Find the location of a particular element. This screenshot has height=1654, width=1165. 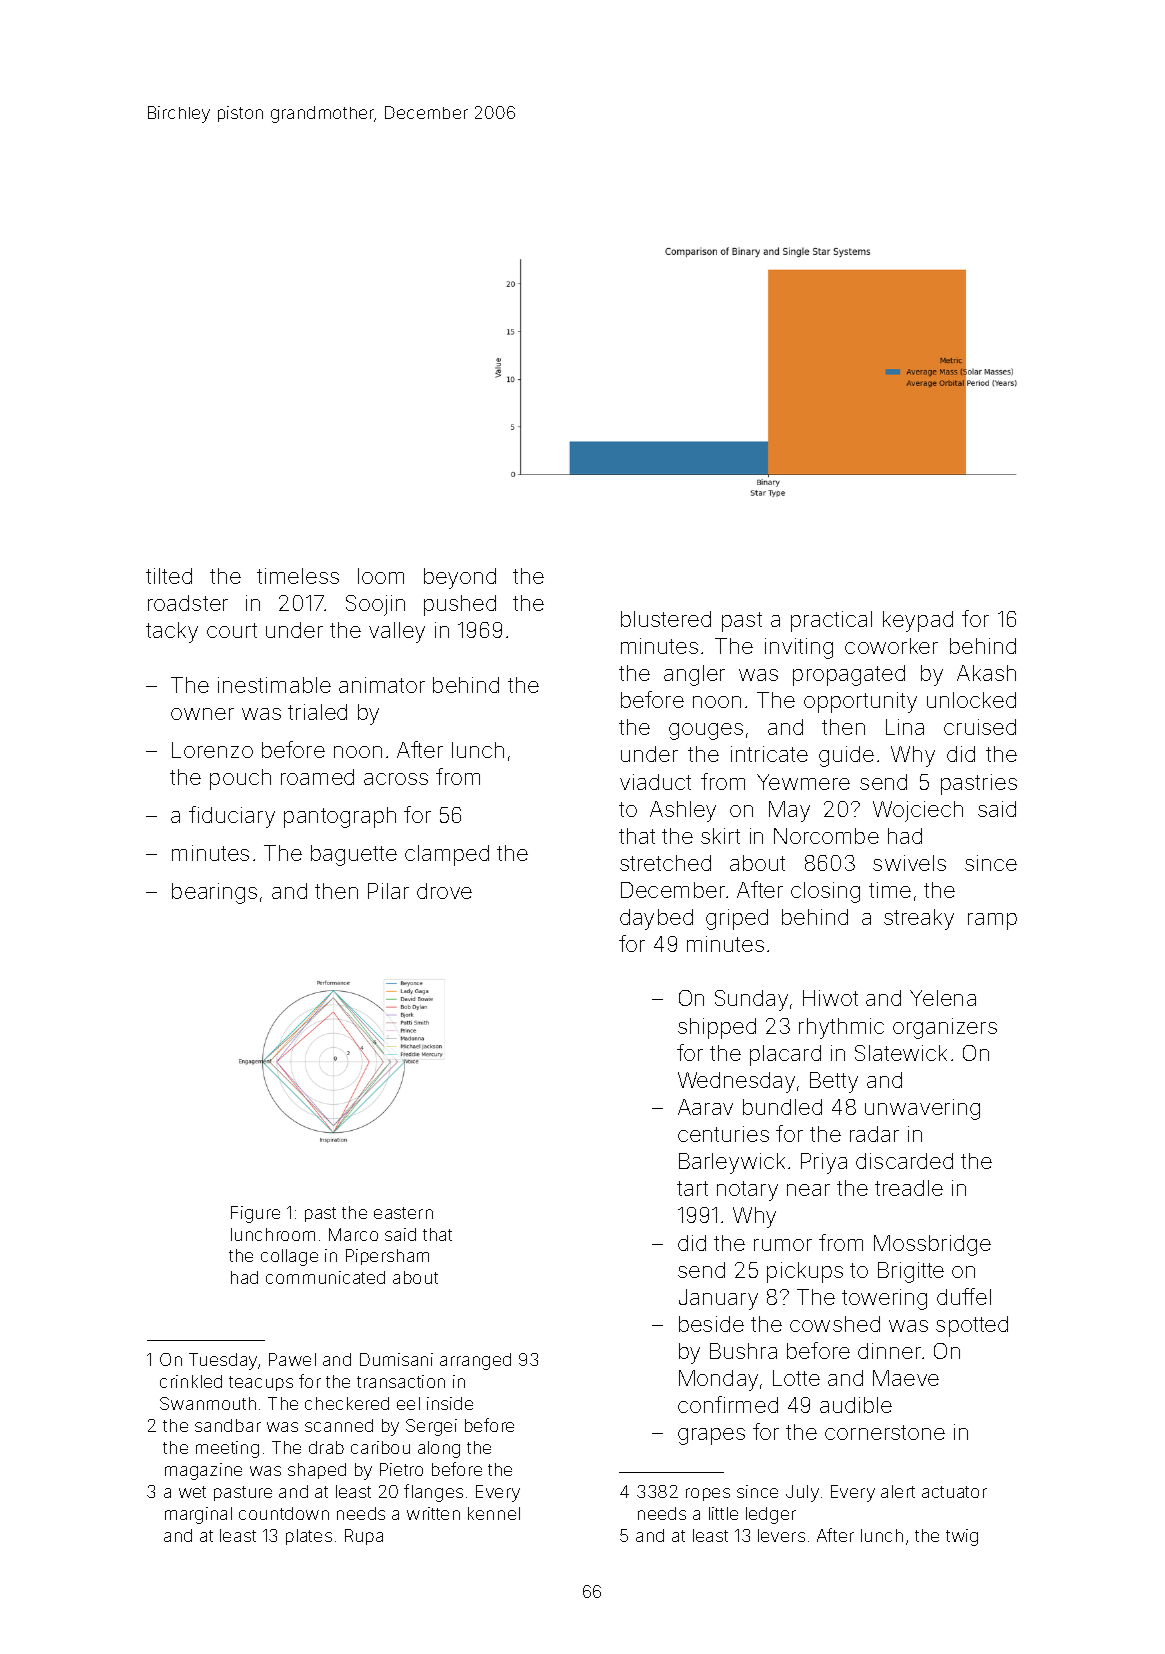

roamed is located at coordinates (317, 777).
